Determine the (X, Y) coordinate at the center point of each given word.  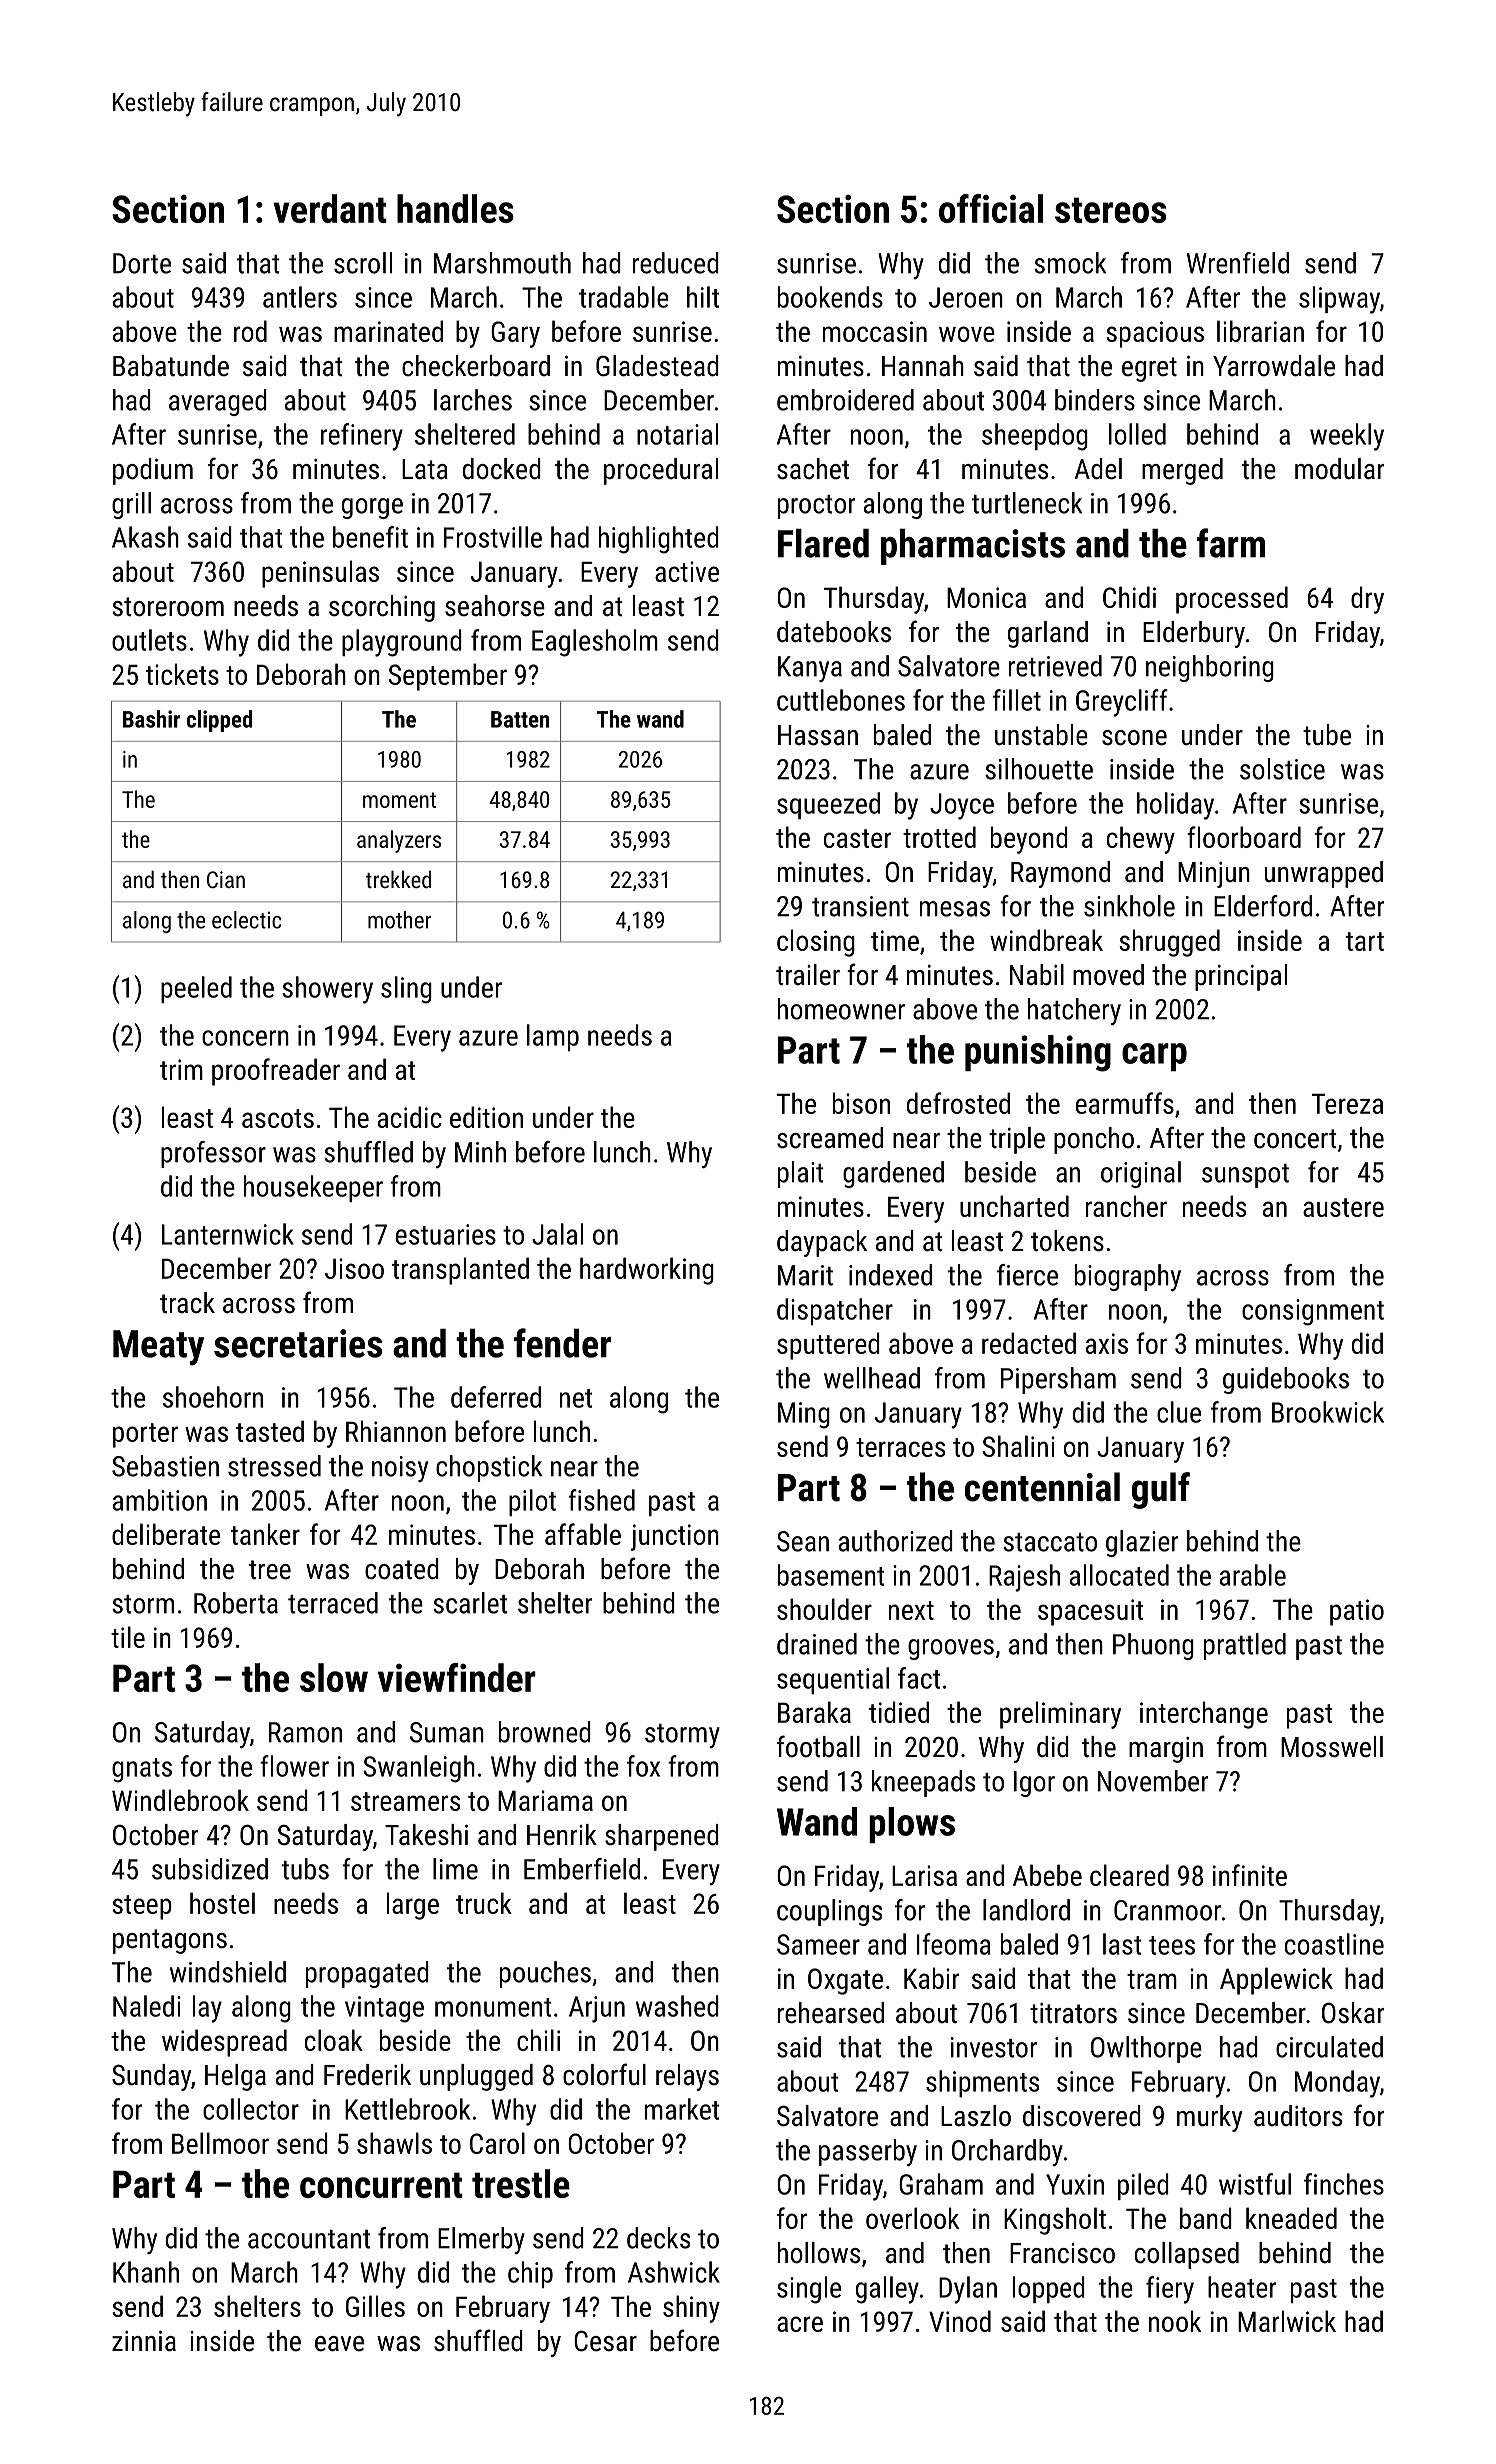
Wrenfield (1238, 263)
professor (213, 1154)
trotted (939, 837)
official (991, 208)
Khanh (146, 2272)
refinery (362, 437)
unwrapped (1324, 874)
